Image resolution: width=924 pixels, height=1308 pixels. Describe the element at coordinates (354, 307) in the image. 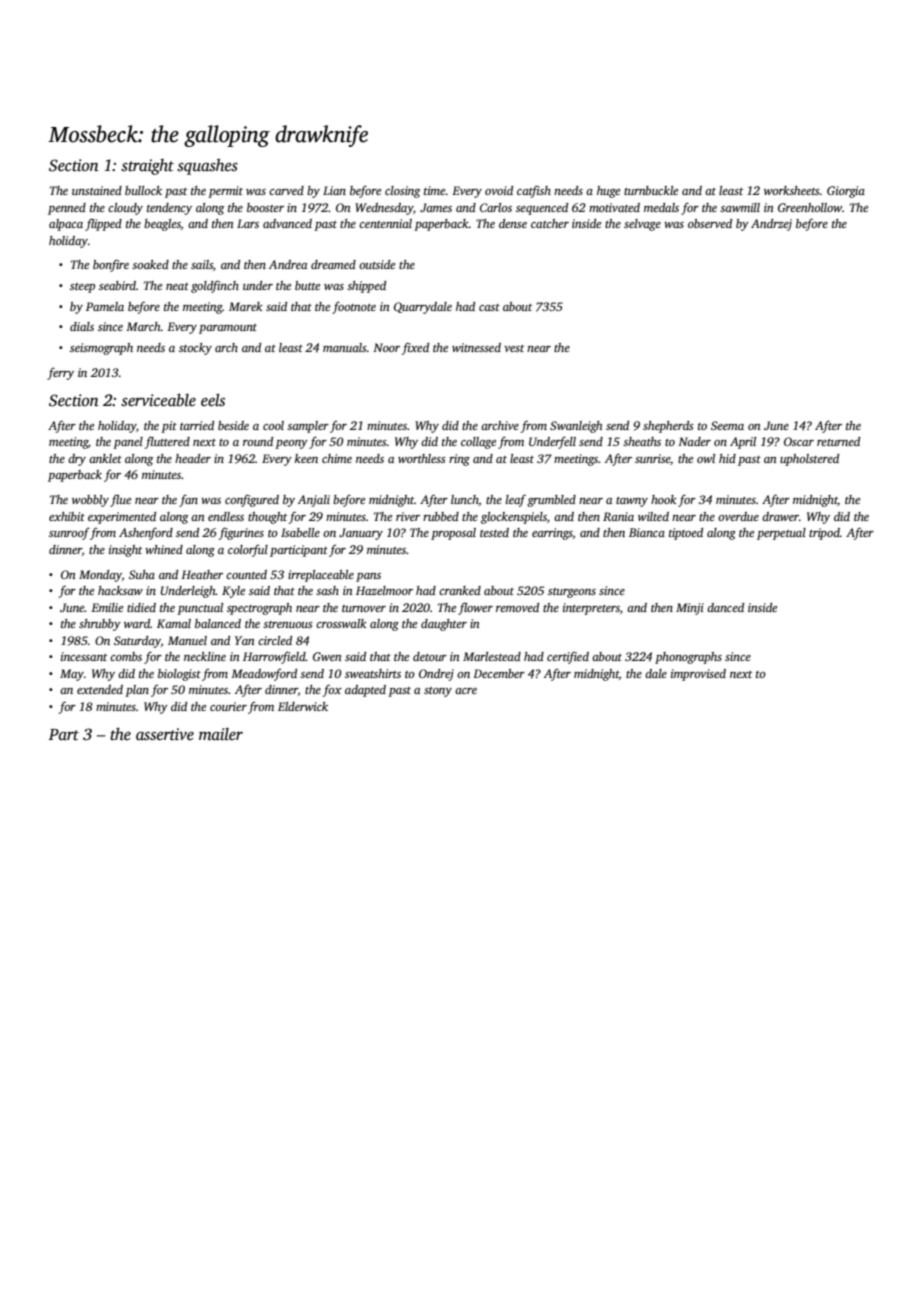

I see `footnote` at that location.
